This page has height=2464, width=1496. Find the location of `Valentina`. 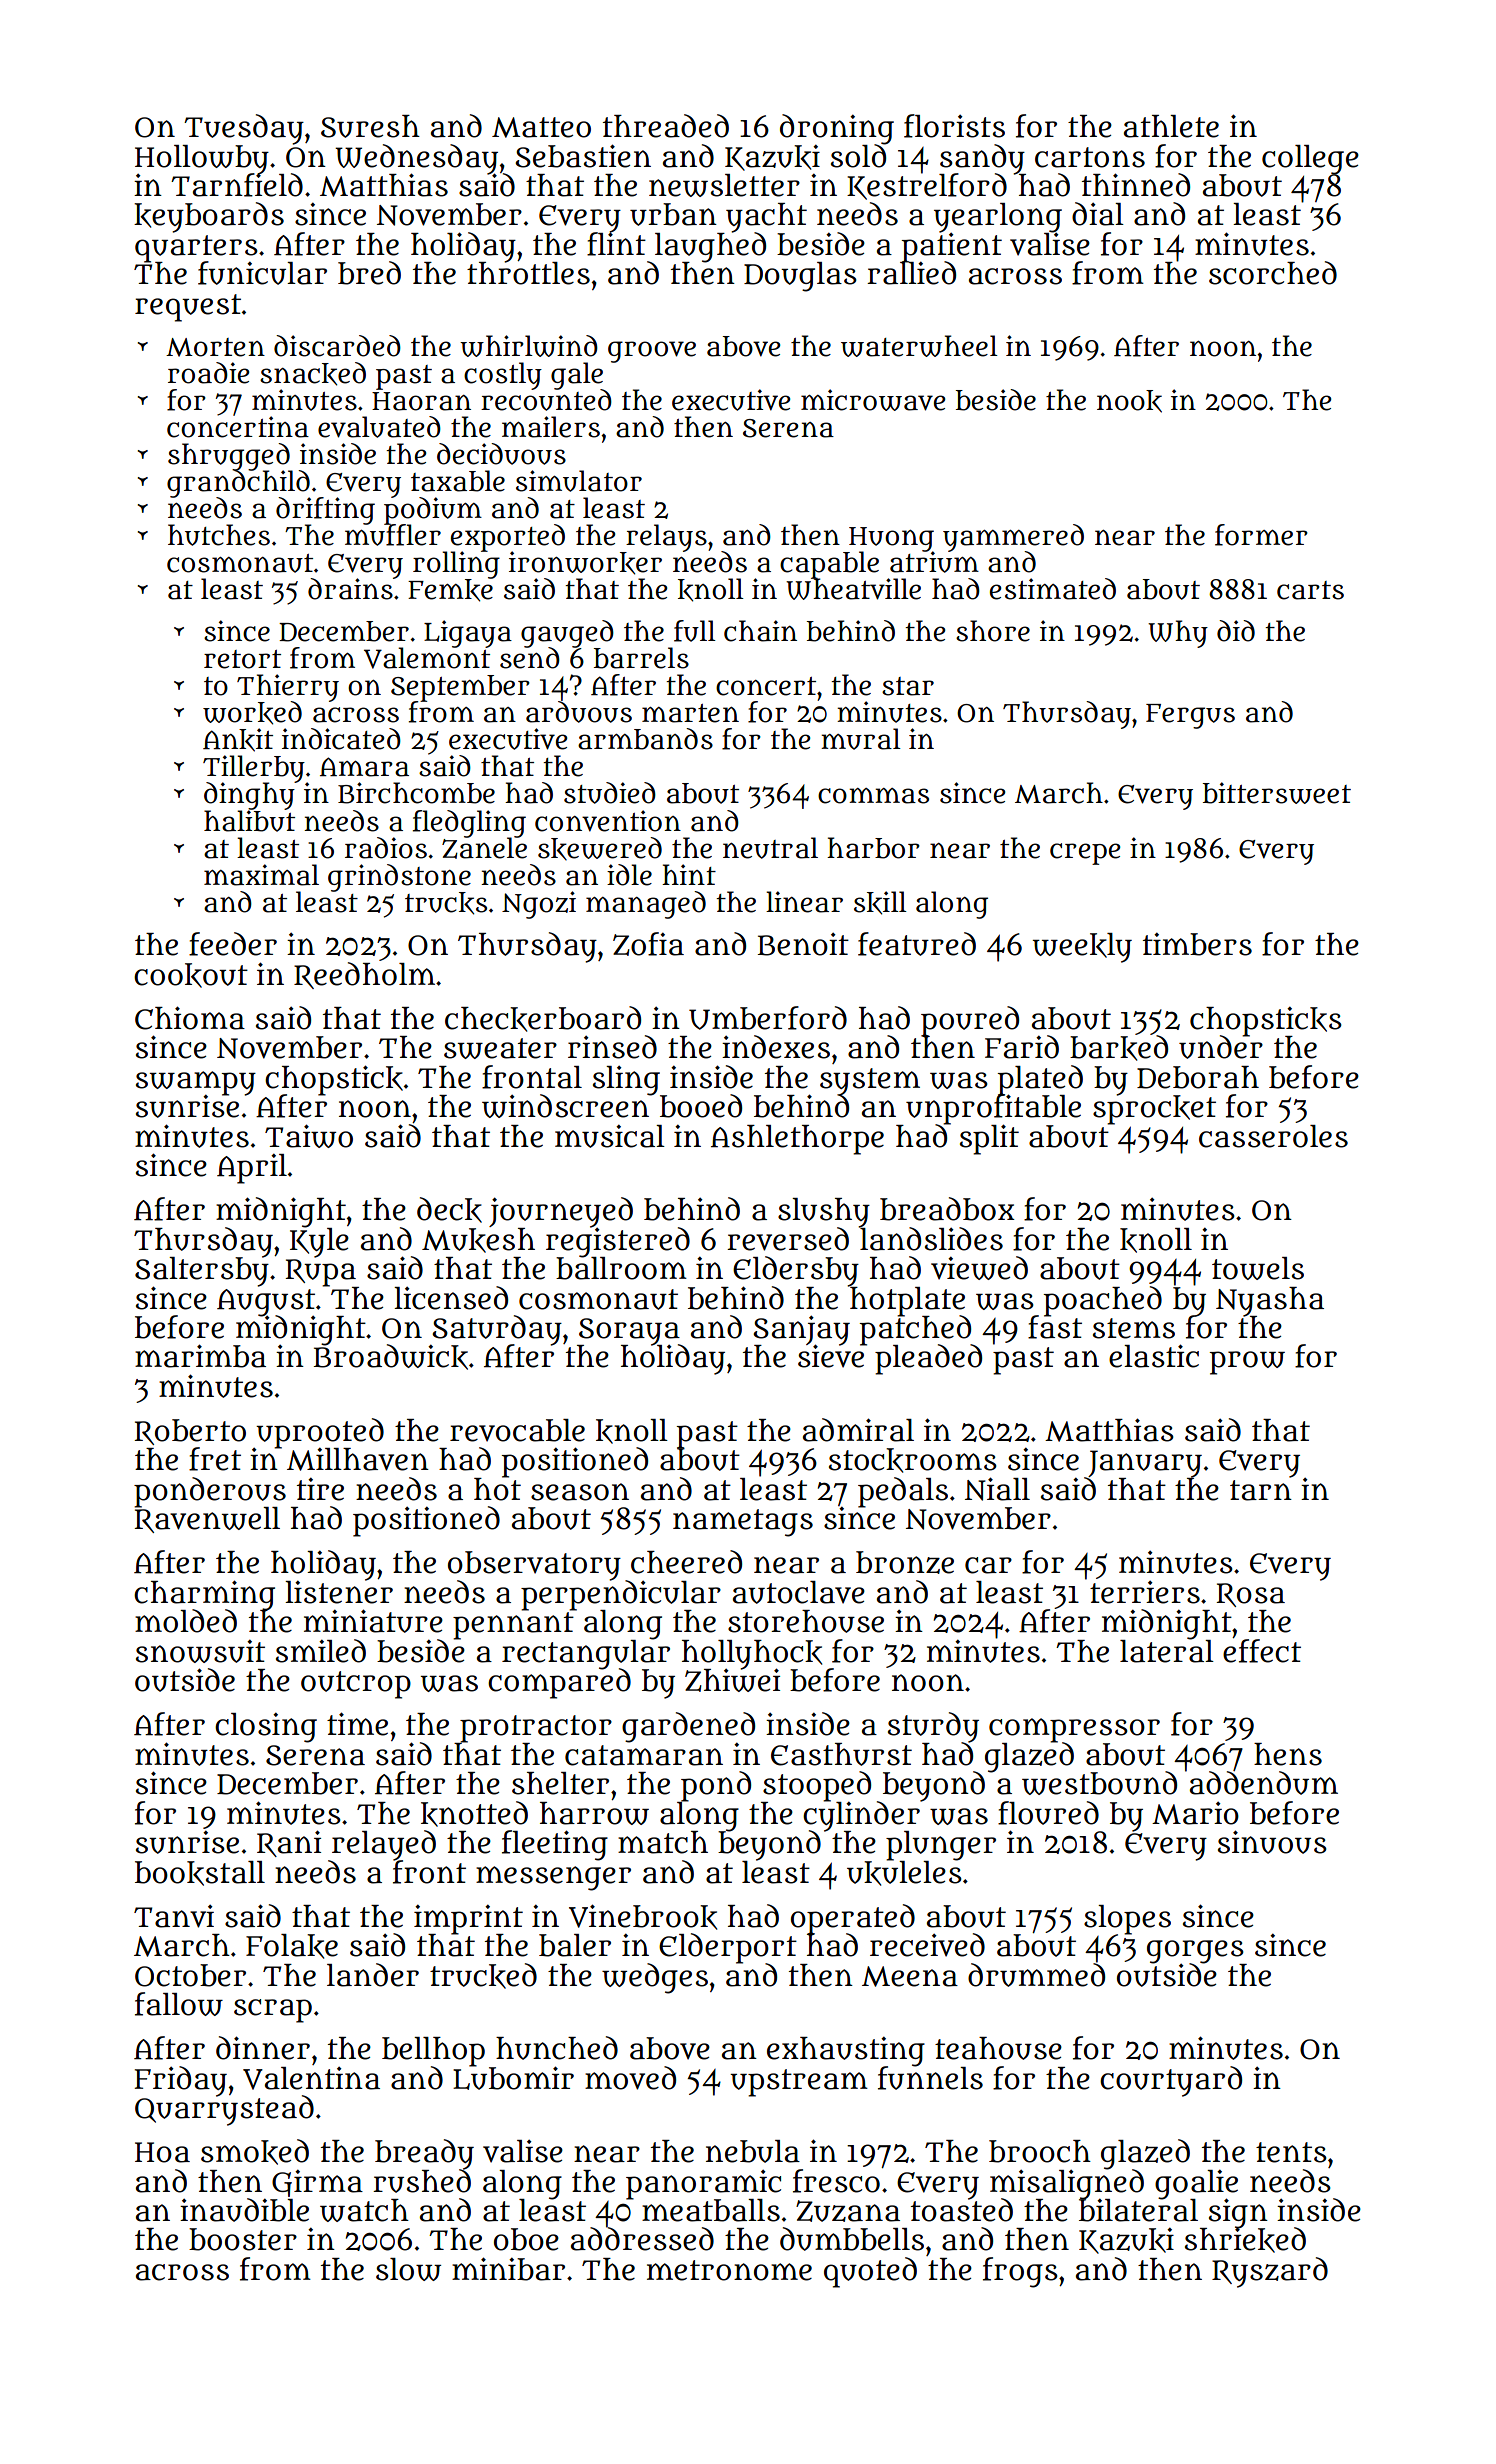

Valentina is located at coordinates (311, 2078).
